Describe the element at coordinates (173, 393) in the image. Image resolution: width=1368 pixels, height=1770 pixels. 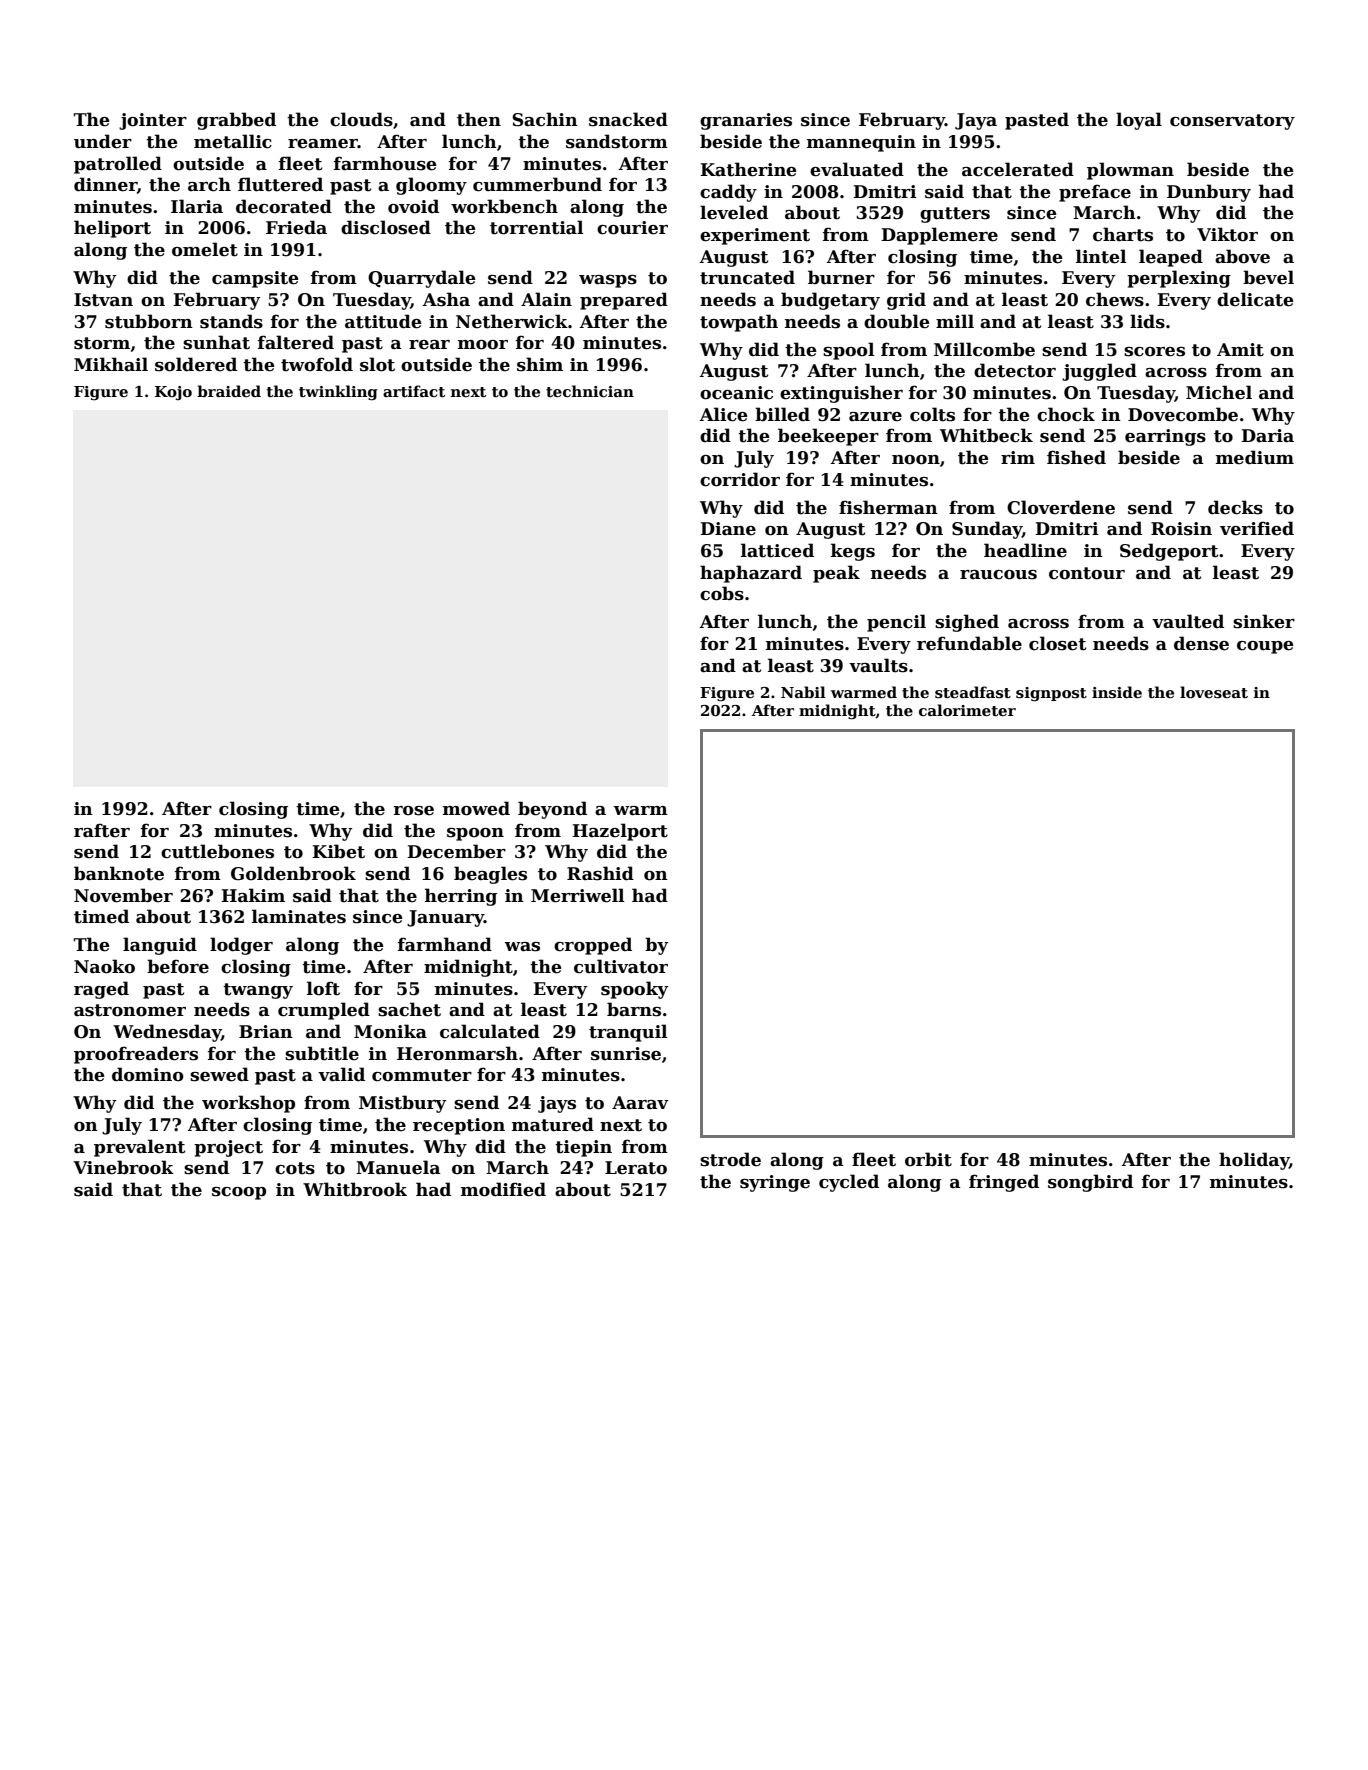
I see `Kojo` at that location.
